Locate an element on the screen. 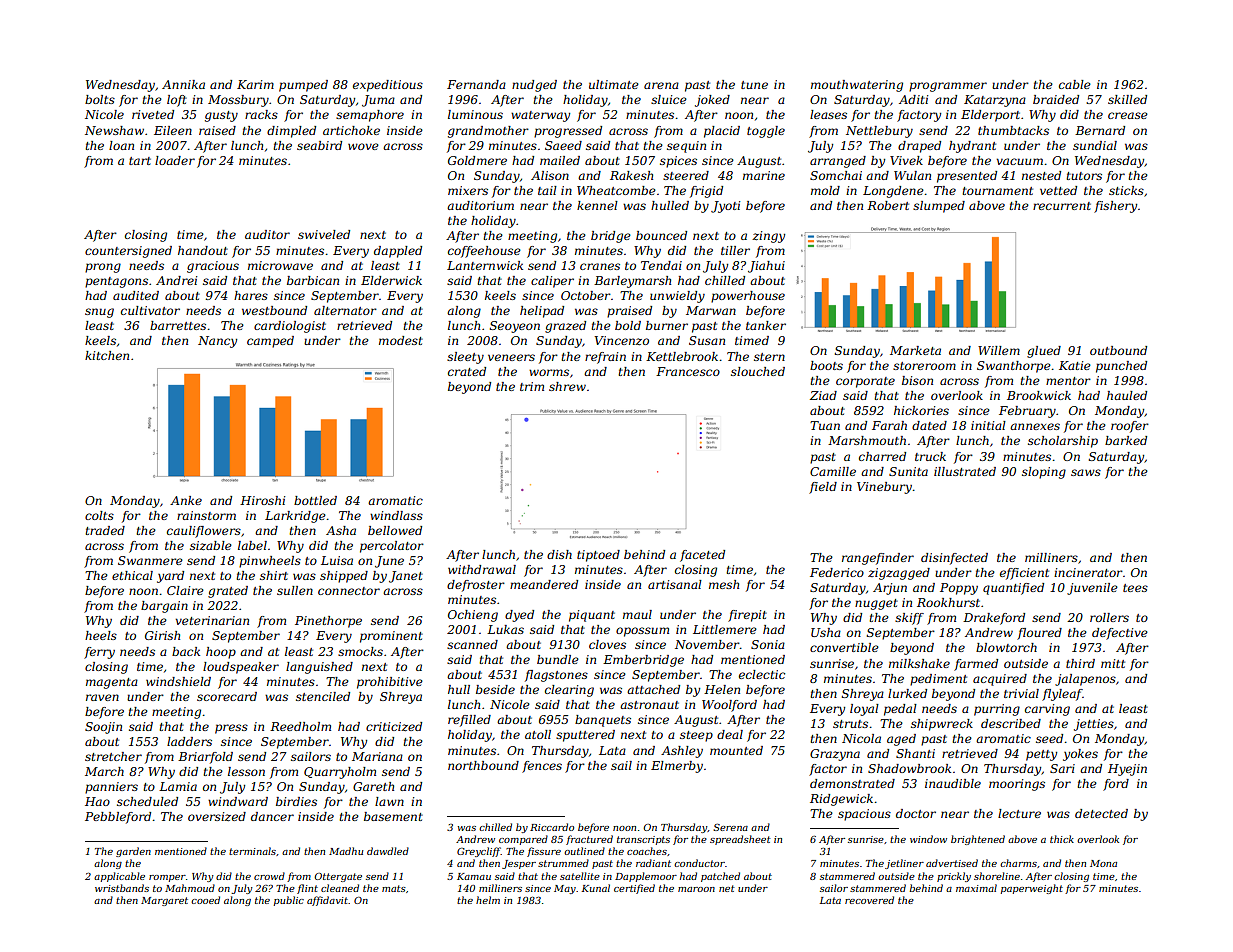 The image size is (1233, 952). modest is located at coordinates (401, 340).
